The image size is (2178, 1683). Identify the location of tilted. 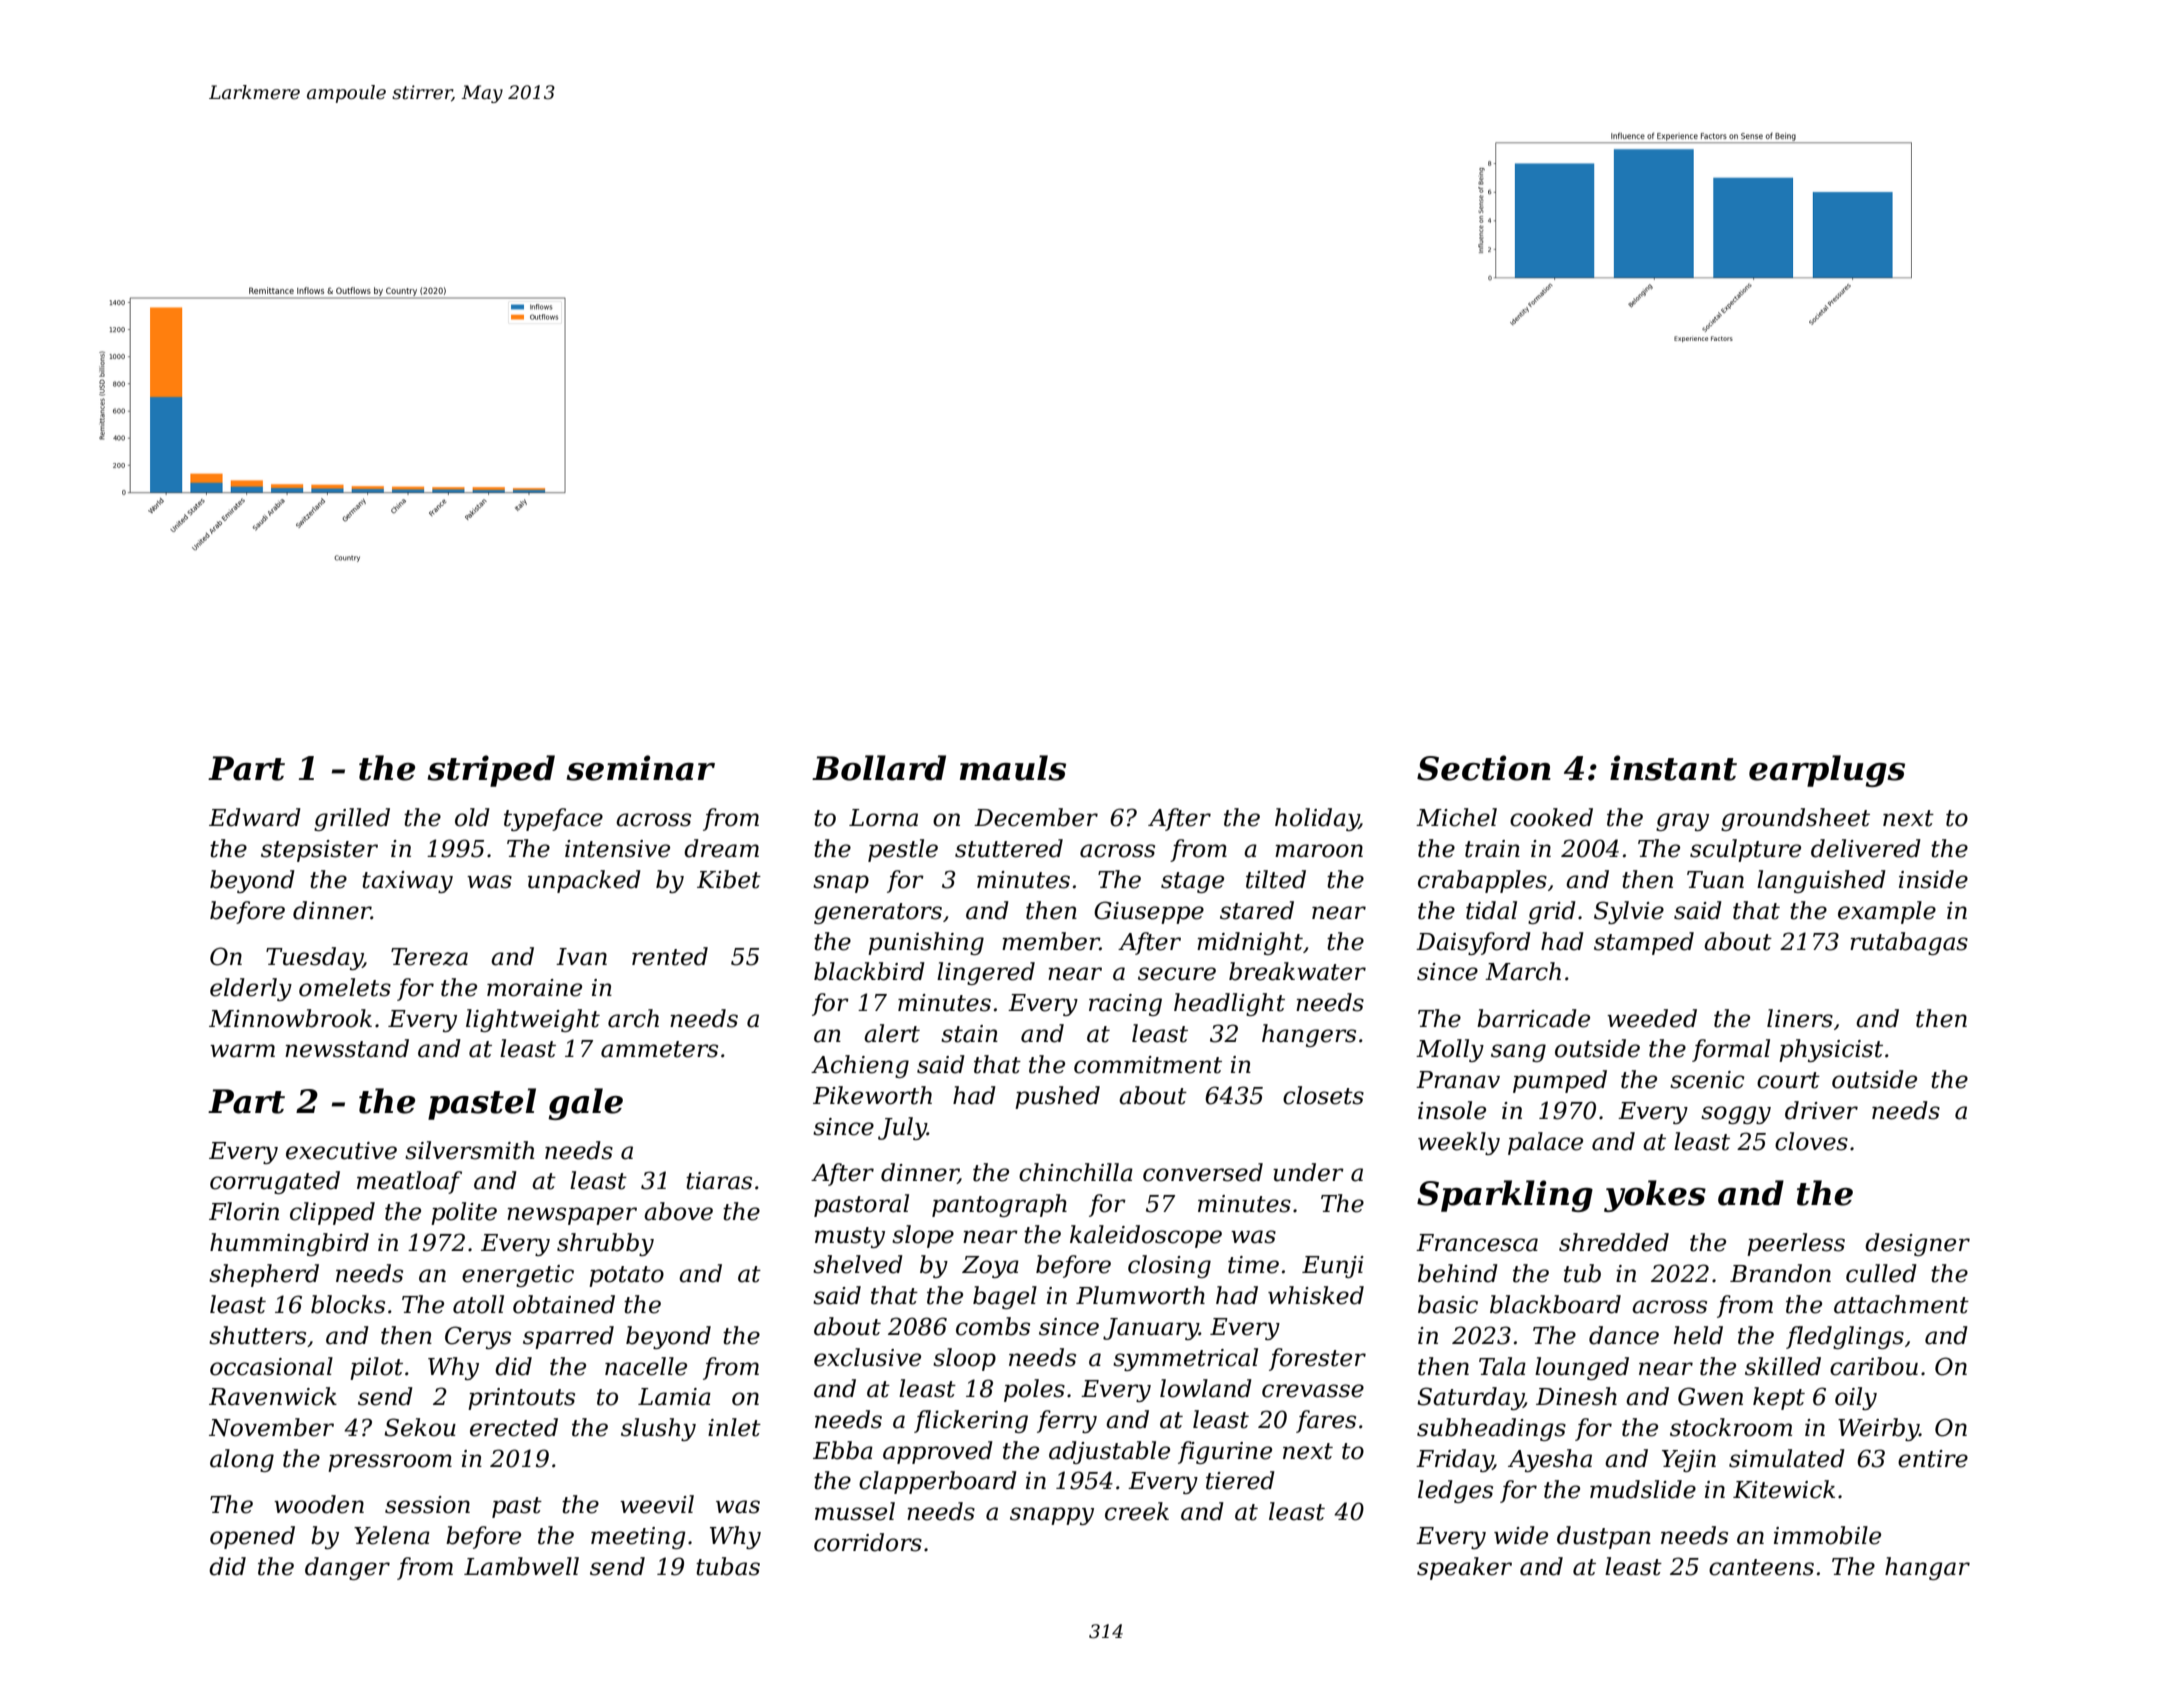
(1276, 879).
